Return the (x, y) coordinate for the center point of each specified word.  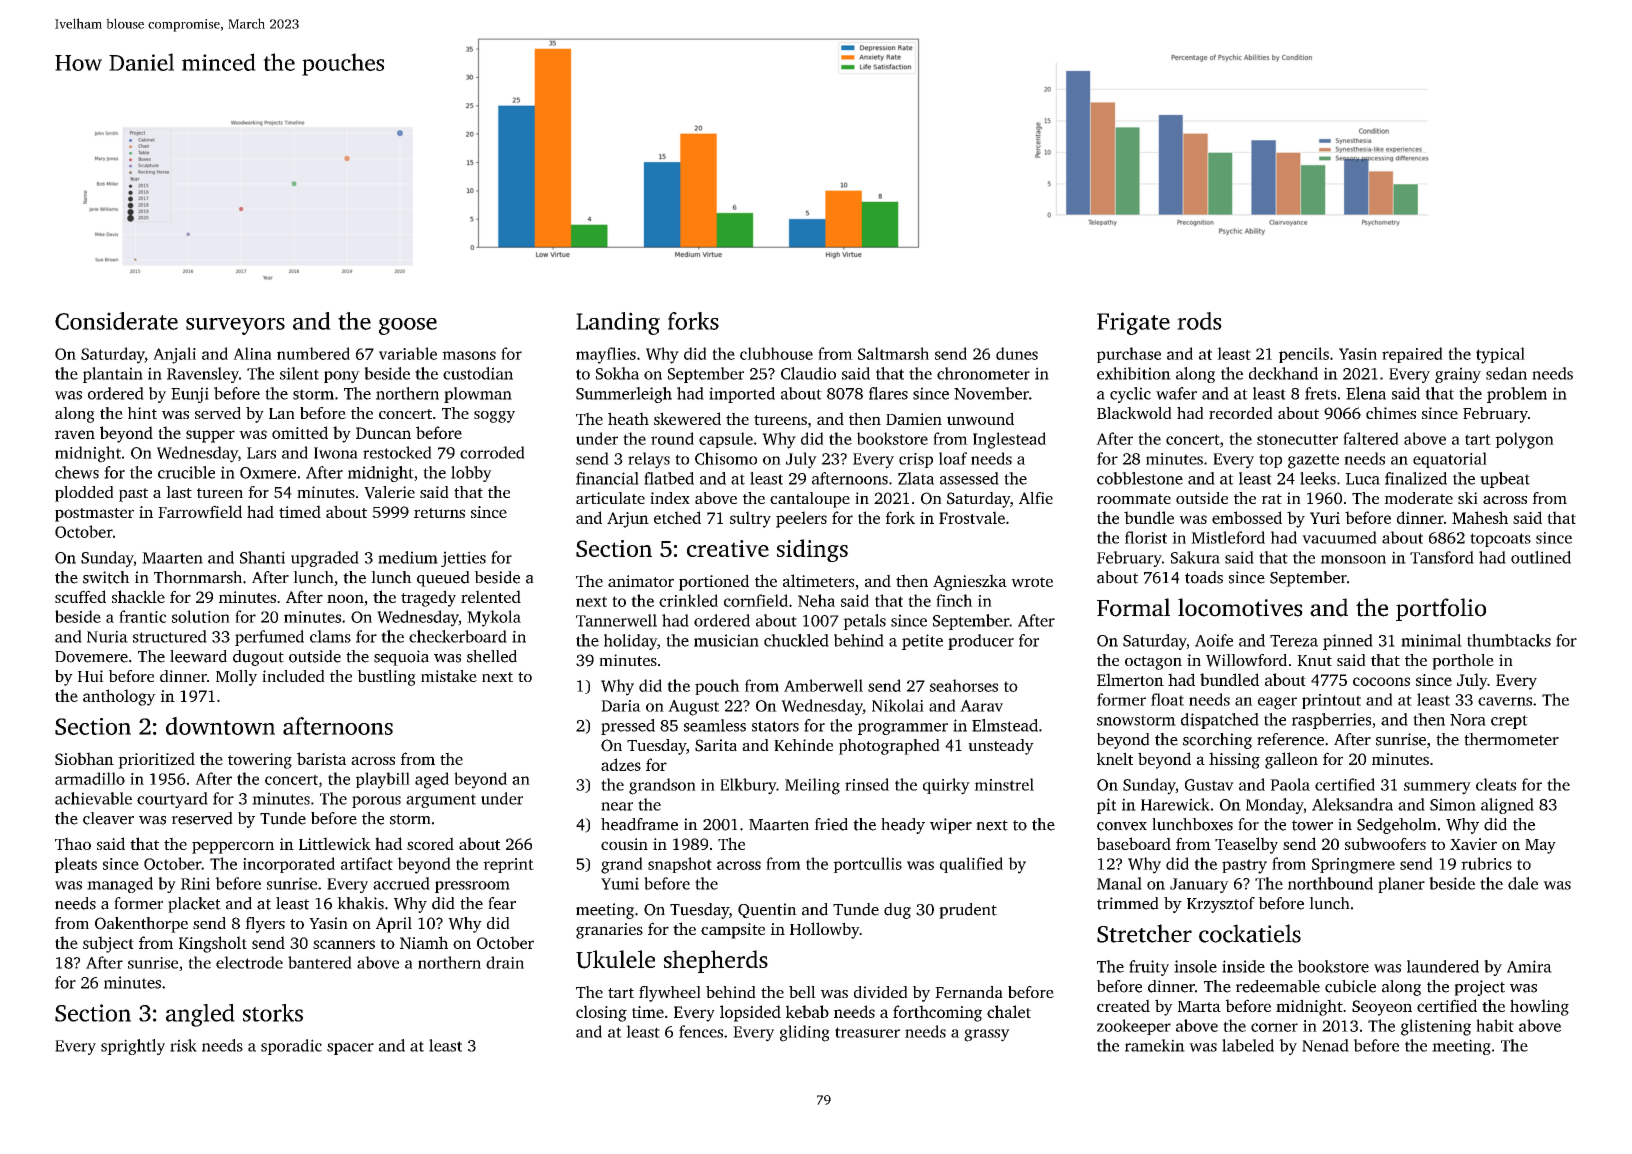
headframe (639, 824)
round (672, 438)
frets (1320, 393)
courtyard (172, 800)
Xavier (1473, 844)
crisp (916, 460)
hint (142, 413)
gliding (805, 1033)
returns (439, 513)
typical (1500, 355)
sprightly (133, 1047)
